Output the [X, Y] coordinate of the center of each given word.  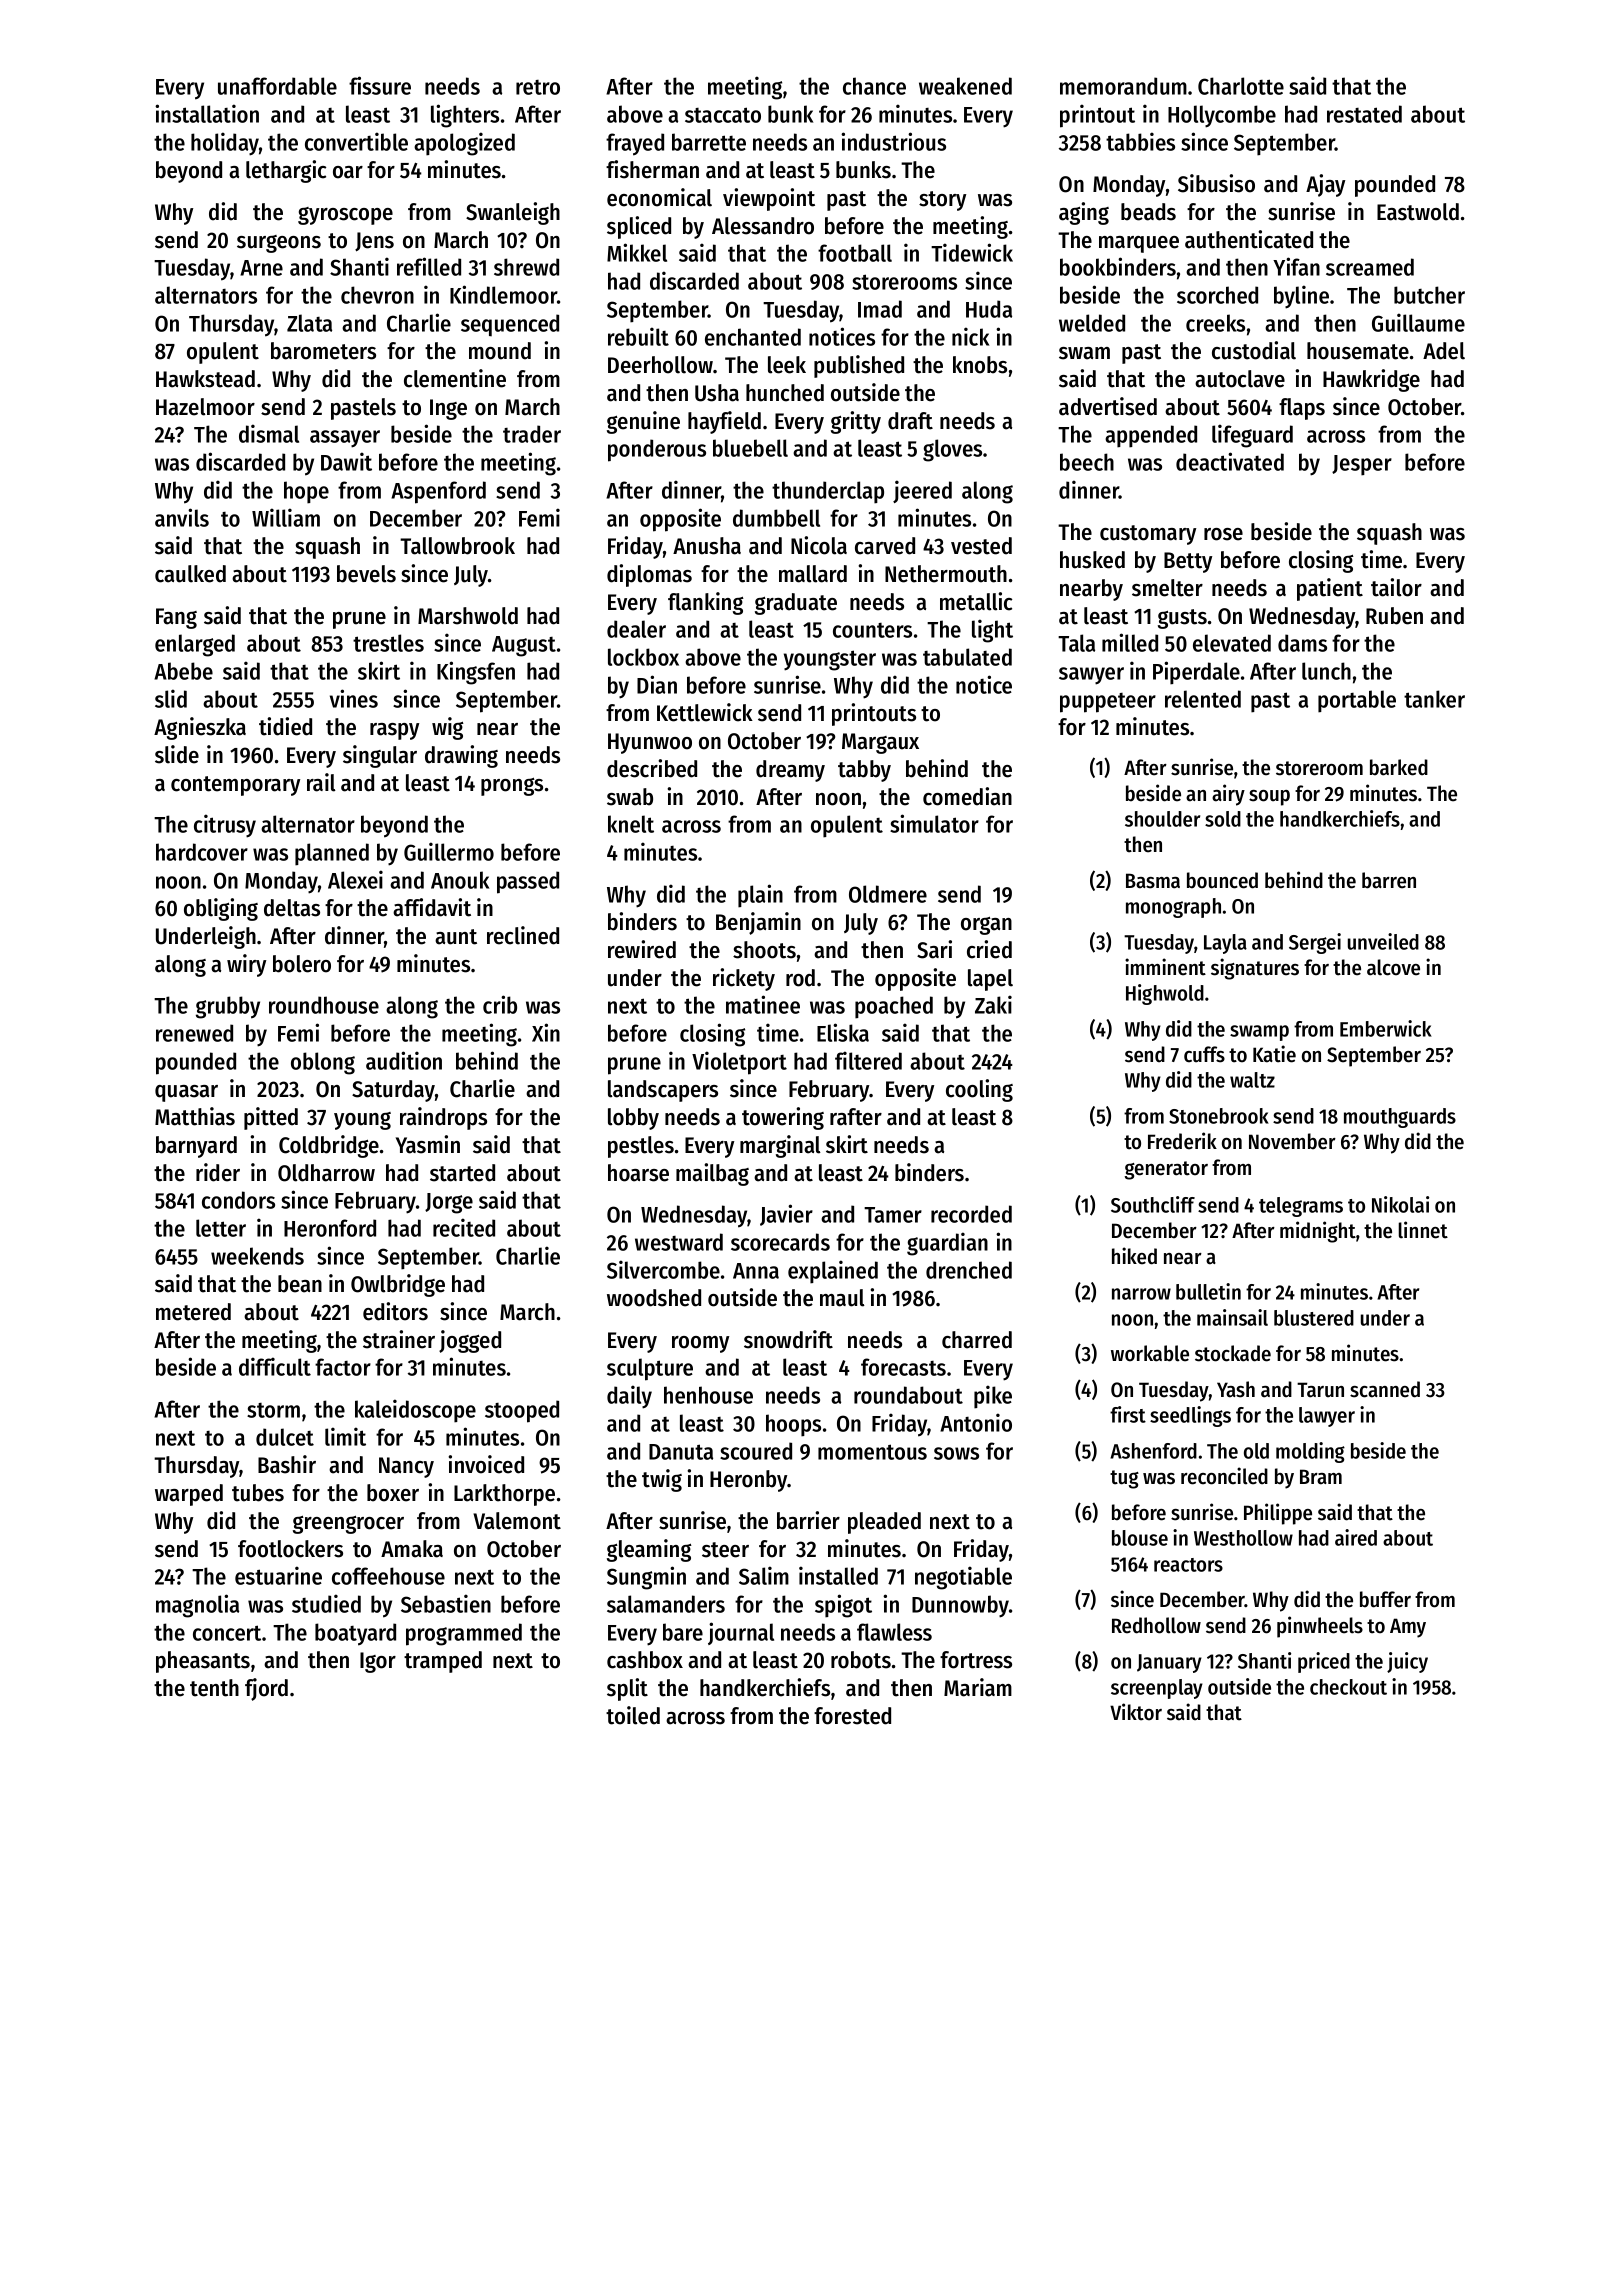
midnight [1318, 1232]
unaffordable [277, 86]
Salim [764, 1575]
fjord [266, 1689]
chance [874, 86]
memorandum [1123, 86]
